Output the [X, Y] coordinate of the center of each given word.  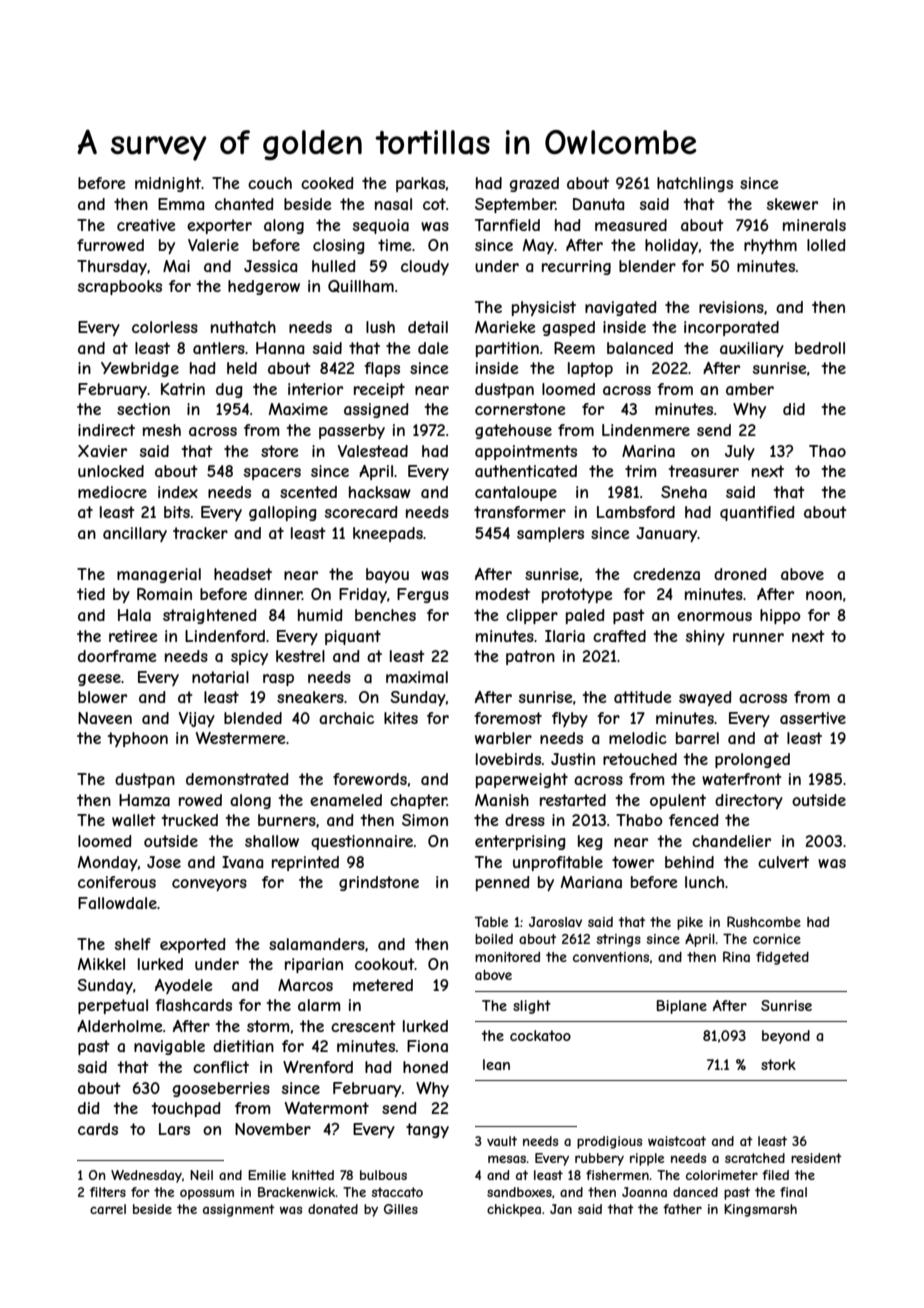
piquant [353, 637]
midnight [168, 184]
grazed [534, 184]
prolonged [752, 760]
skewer [792, 204]
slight [532, 1007]
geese [99, 680]
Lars [174, 1129]
